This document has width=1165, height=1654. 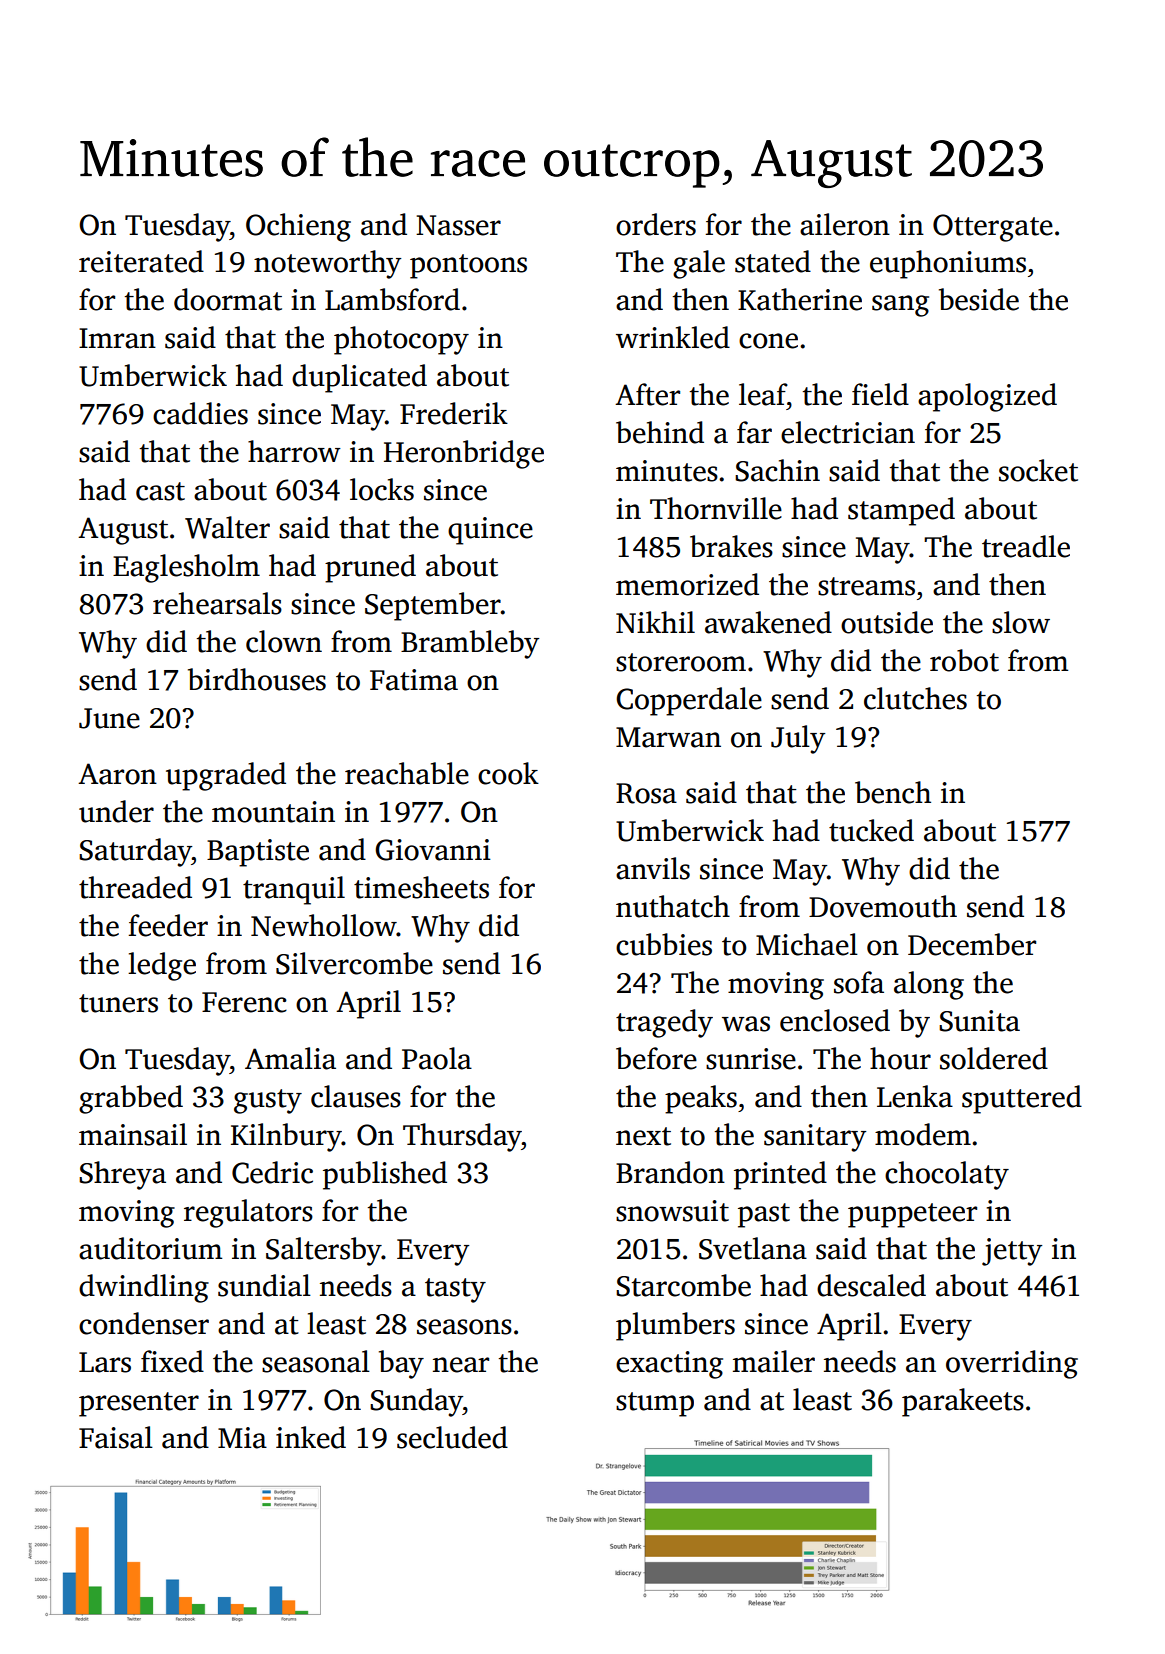 What do you see at coordinates (242, 1438) in the document?
I see `Mia` at bounding box center [242, 1438].
